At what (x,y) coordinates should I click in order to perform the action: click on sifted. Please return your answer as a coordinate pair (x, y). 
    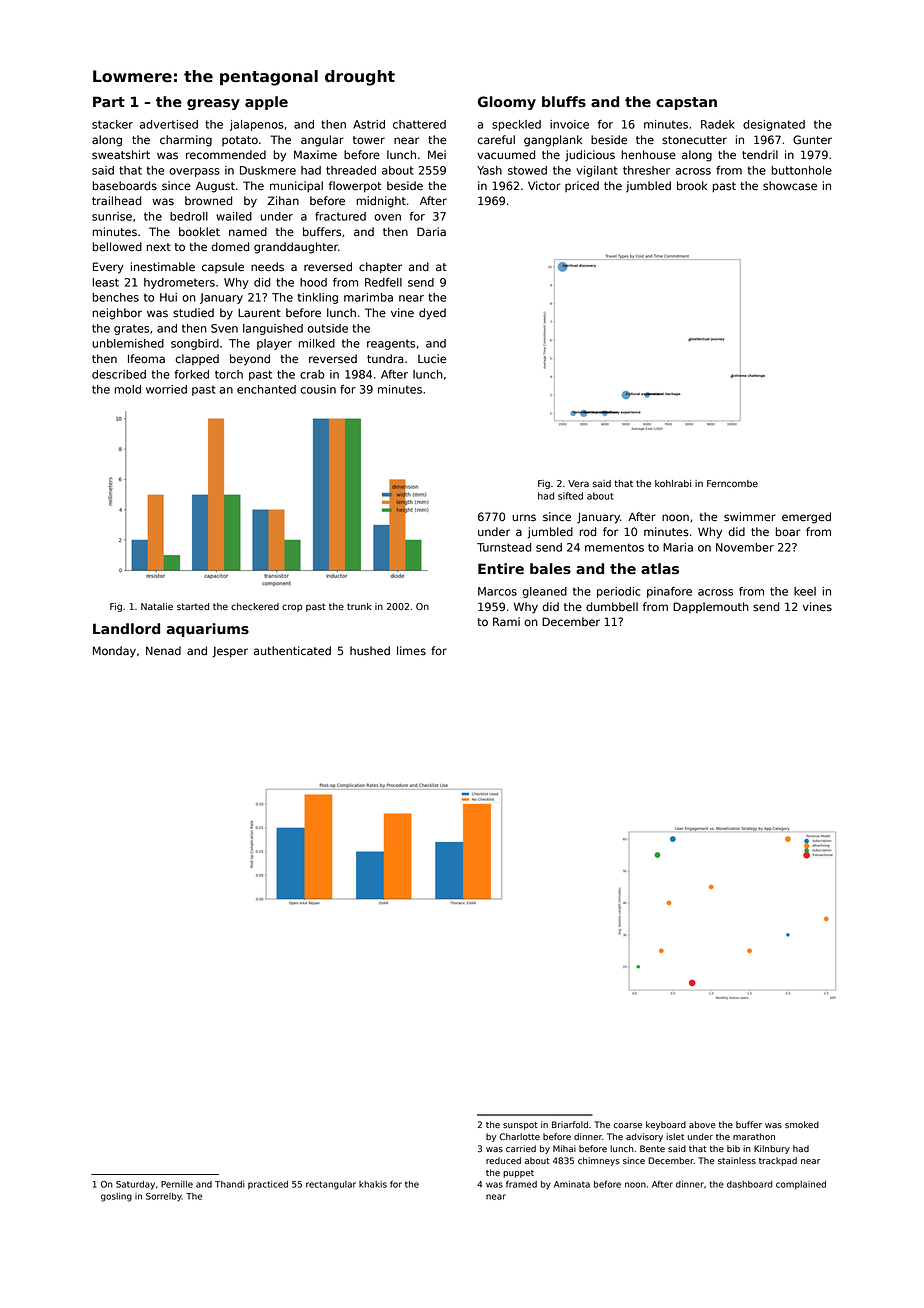
    Looking at the image, I should click on (570, 496).
